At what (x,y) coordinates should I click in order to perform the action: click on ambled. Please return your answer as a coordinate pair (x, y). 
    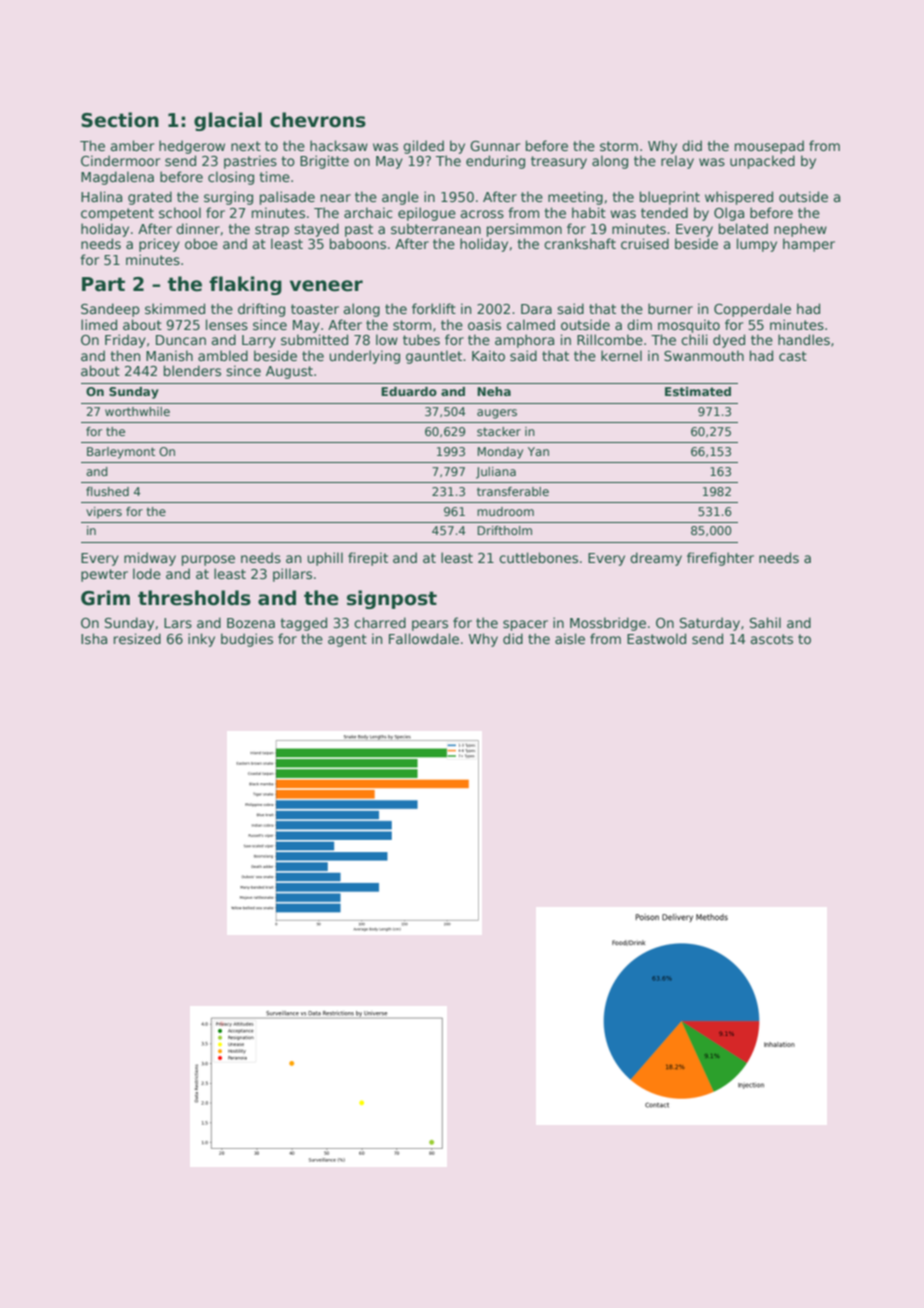
    Looking at the image, I should click on (223, 355).
